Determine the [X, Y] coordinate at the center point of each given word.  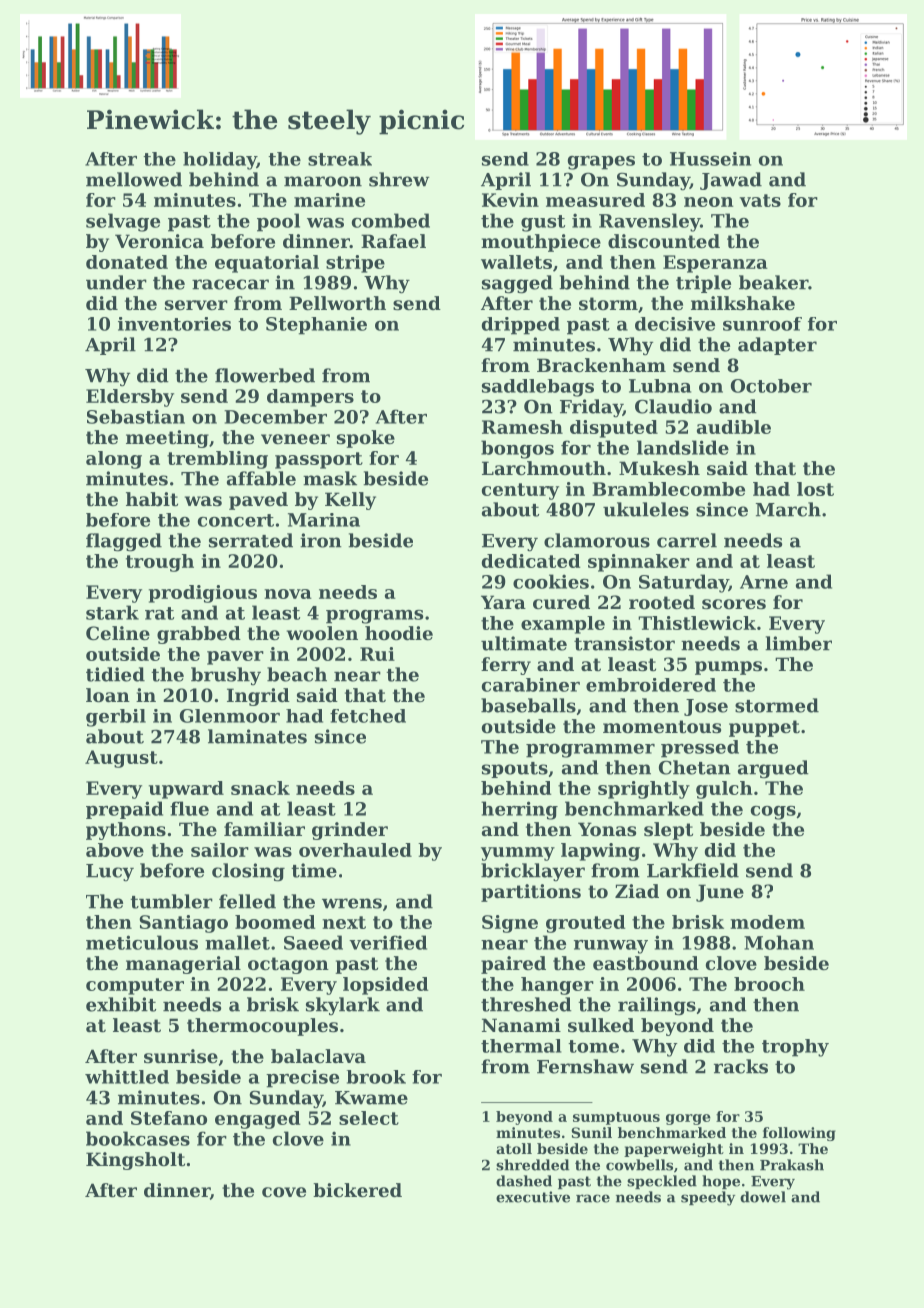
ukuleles [646, 509]
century [520, 491]
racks [741, 1066]
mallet [237, 942]
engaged [257, 1120]
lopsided [385, 986]
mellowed [134, 179]
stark [112, 612]
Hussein [710, 159]
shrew [399, 179]
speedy [708, 1198]
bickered [357, 1190]
